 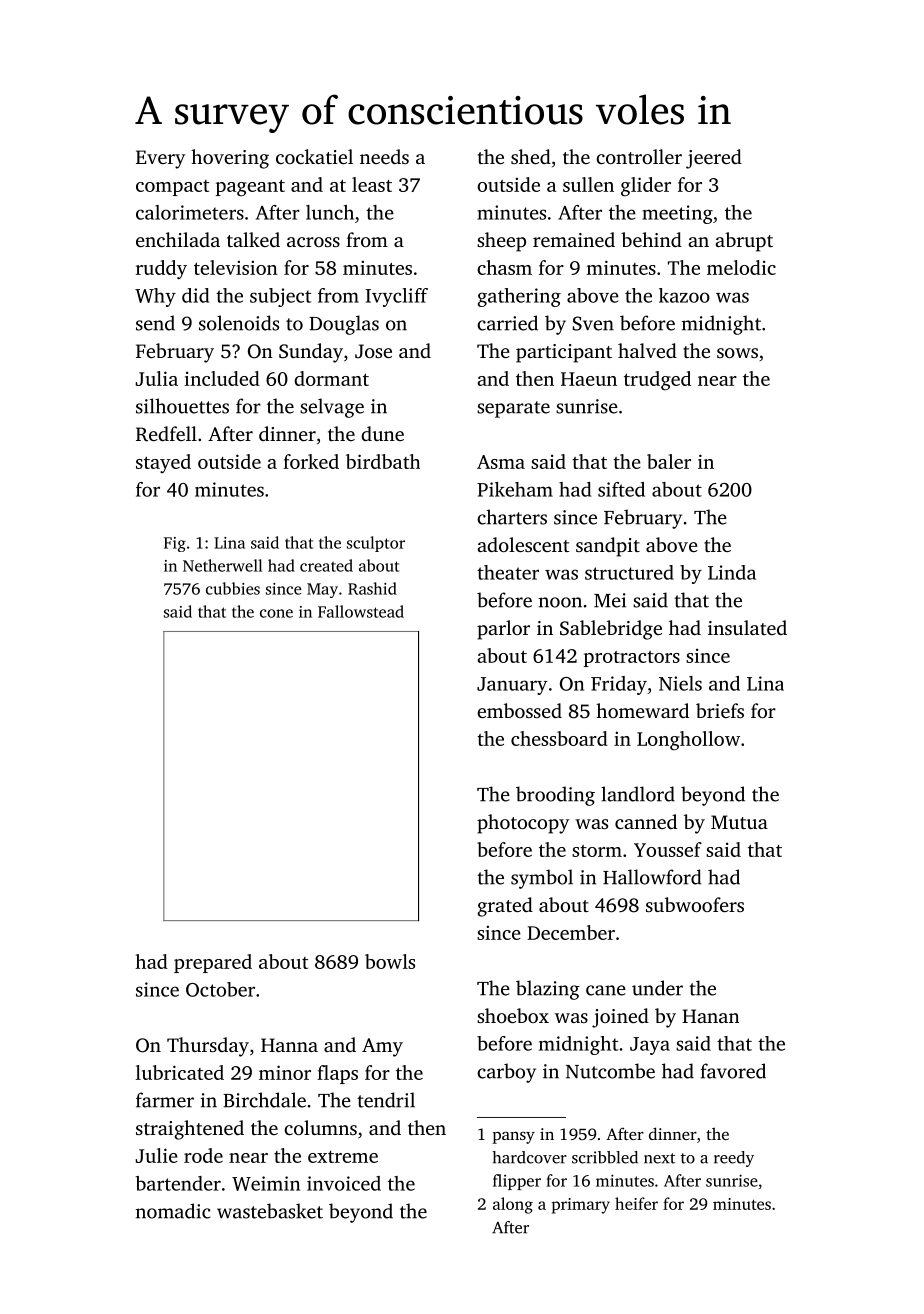 What do you see at coordinates (372, 588) in the screenshot?
I see `Rashid` at bounding box center [372, 588].
